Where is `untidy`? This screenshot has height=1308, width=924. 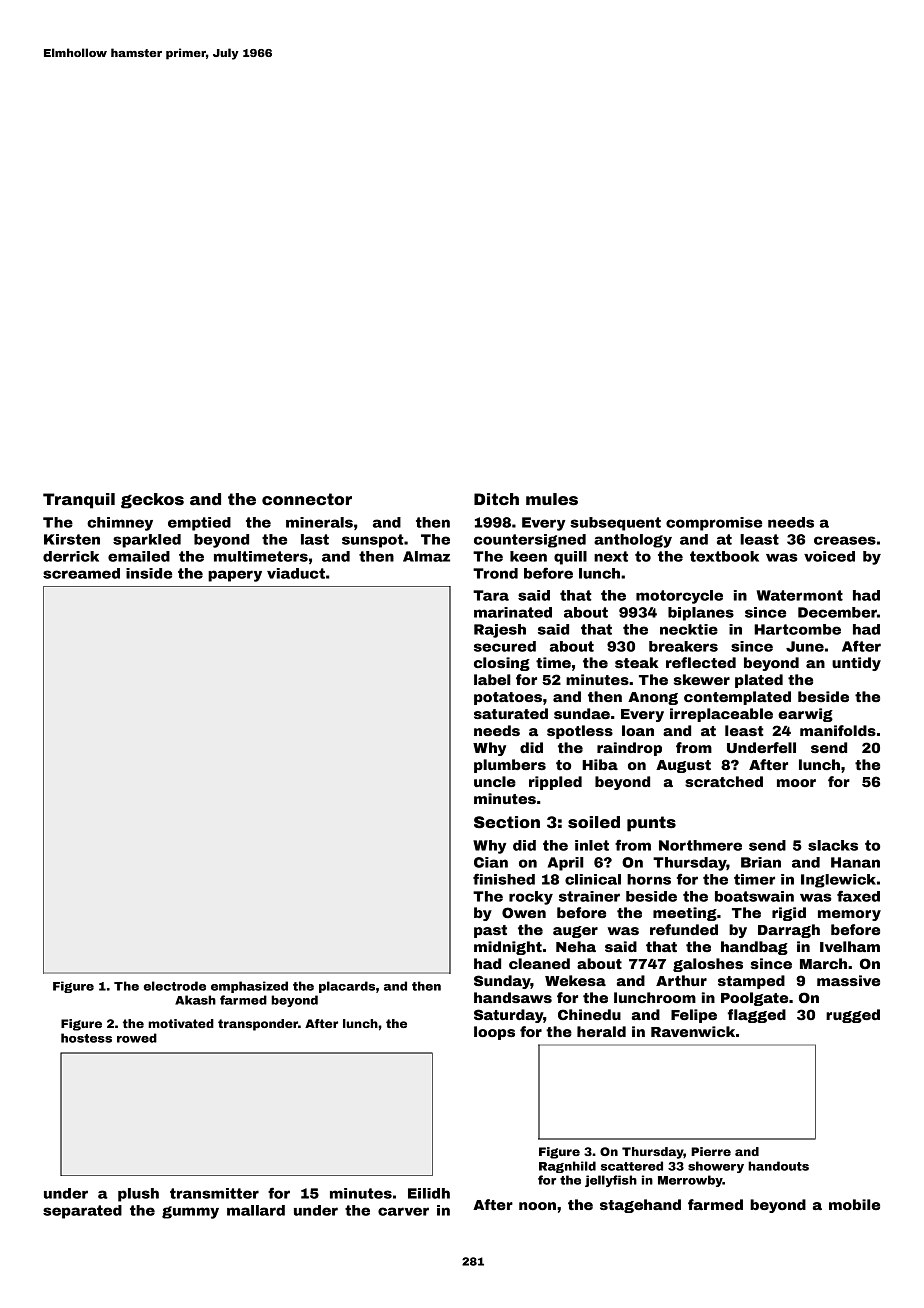 untidy is located at coordinates (856, 664).
